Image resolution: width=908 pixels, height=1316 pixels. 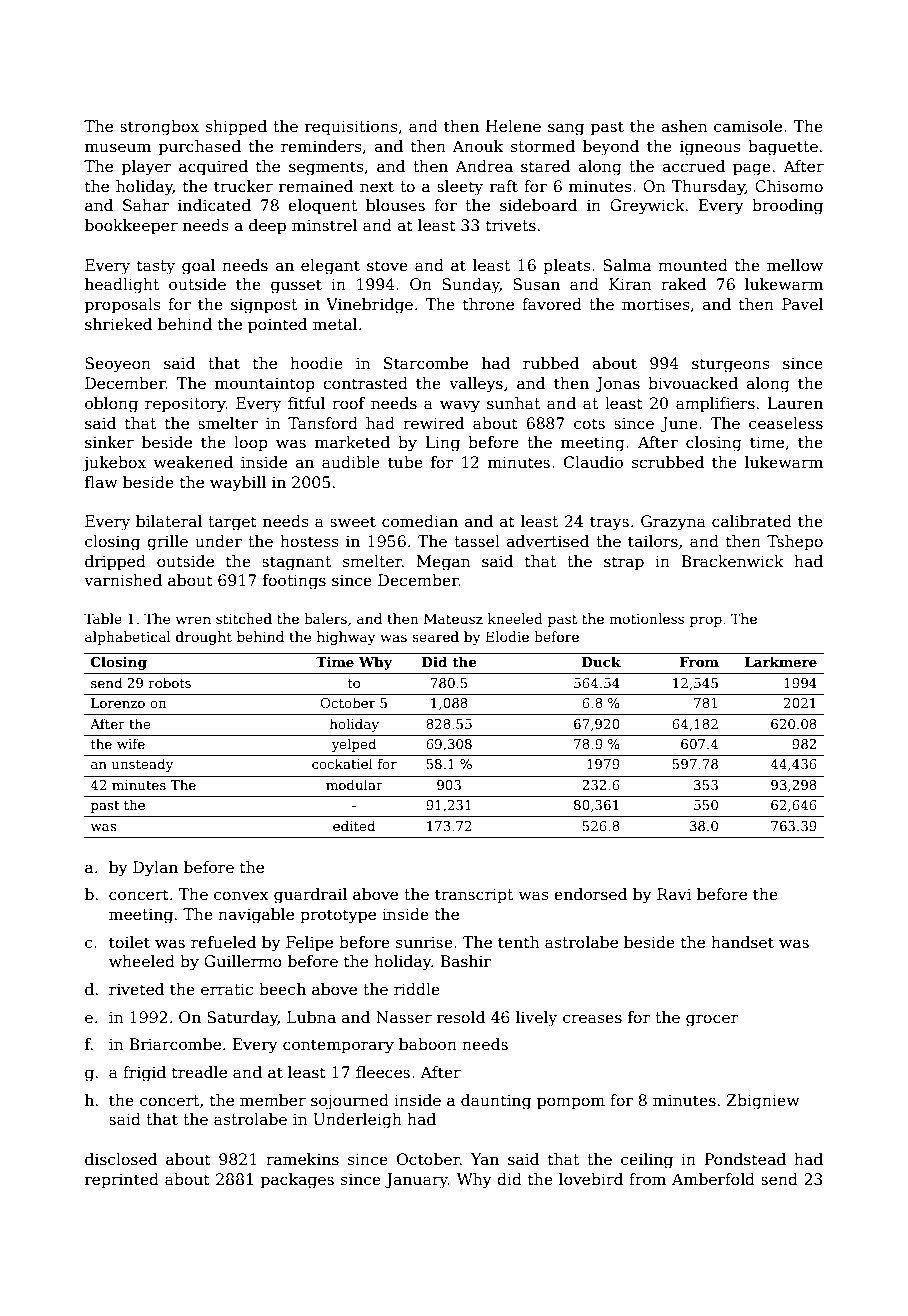 I want to click on Tshepo, so click(x=795, y=542).
